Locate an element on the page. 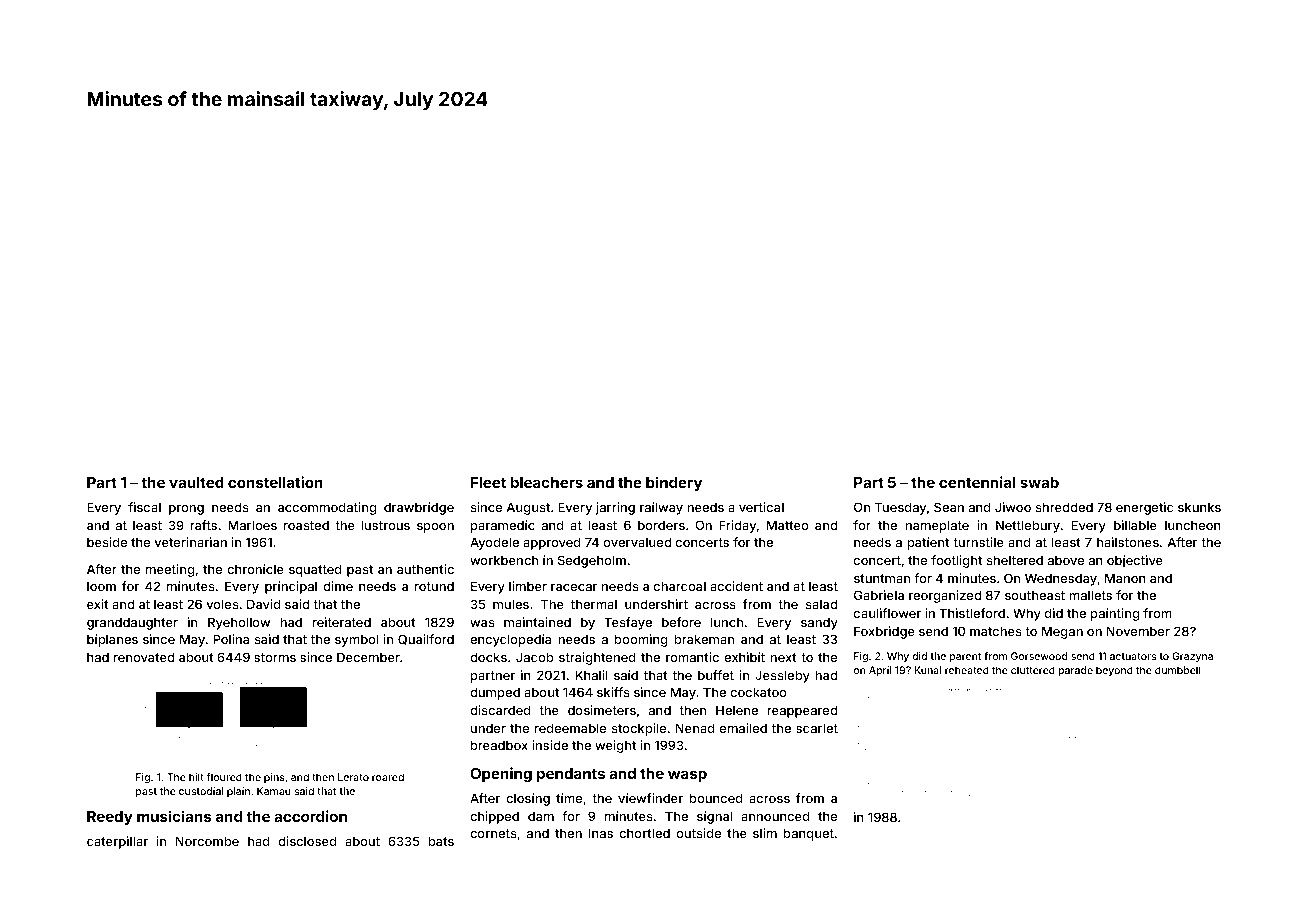 The image size is (1308, 924). sheltered is located at coordinates (1015, 560).
